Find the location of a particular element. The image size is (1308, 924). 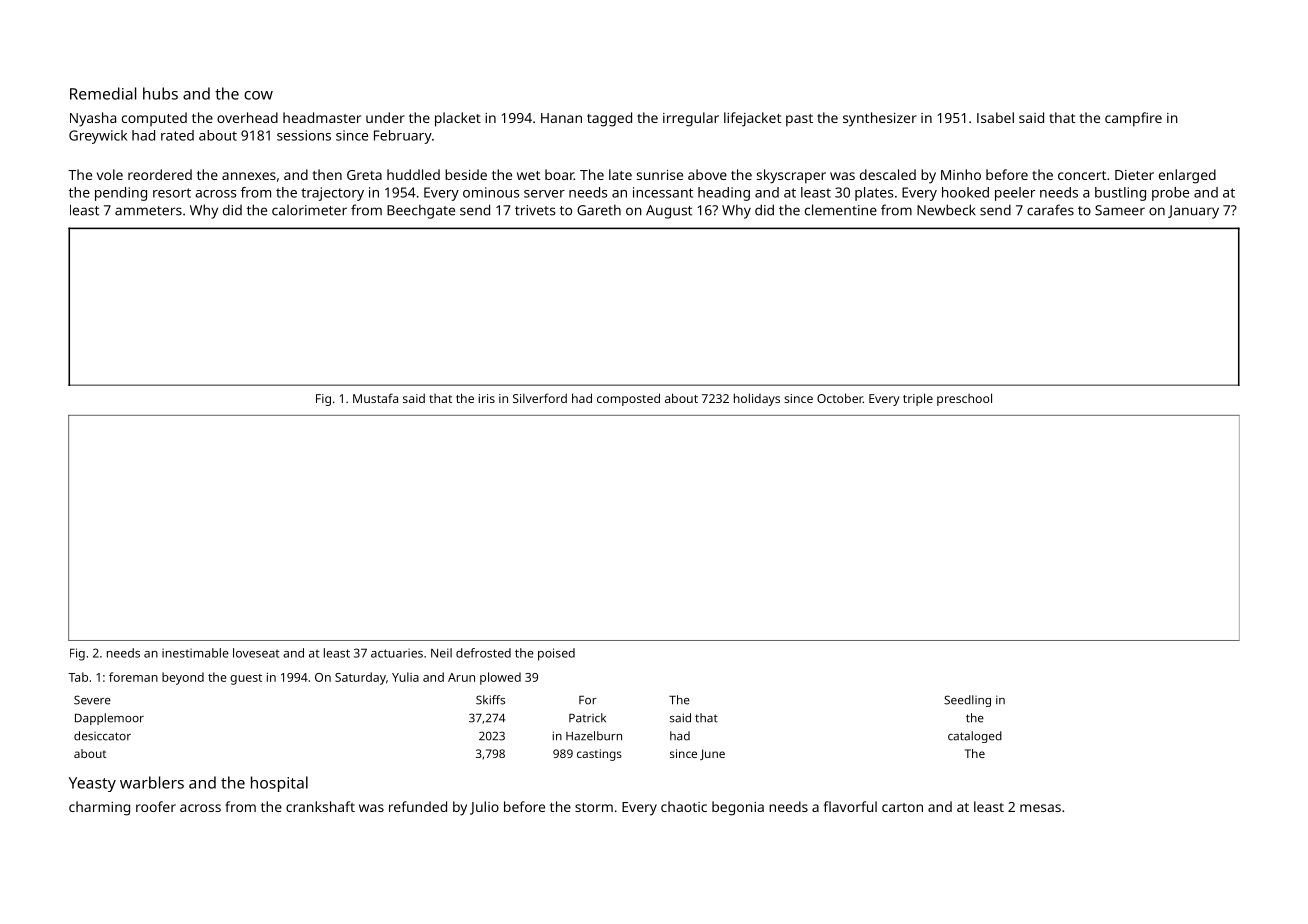

reordered is located at coordinates (160, 174).
